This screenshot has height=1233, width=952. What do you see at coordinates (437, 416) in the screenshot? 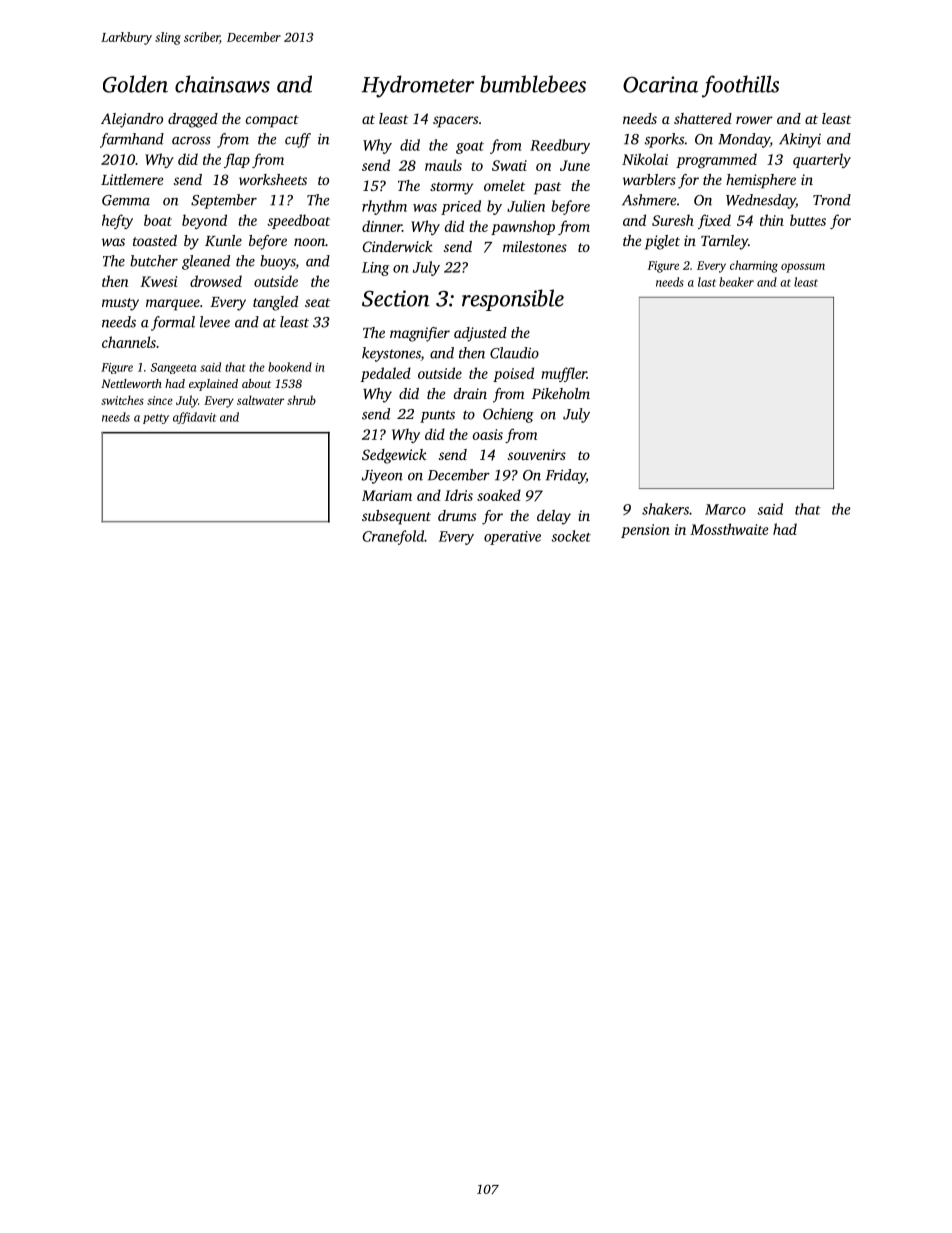
I see `punts` at bounding box center [437, 416].
